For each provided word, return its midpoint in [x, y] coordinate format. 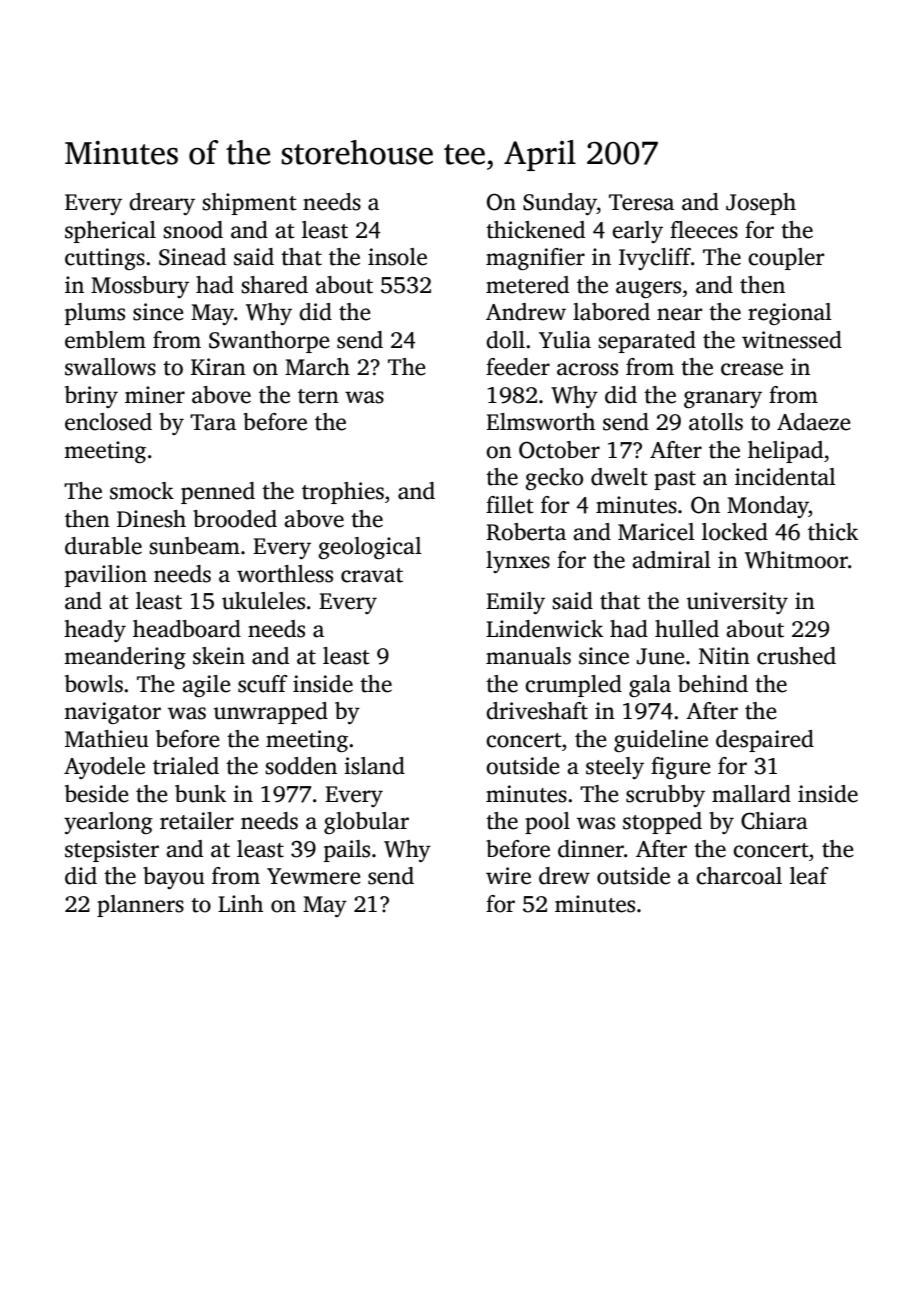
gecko [554, 479]
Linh [240, 903]
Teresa [641, 202]
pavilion [106, 576]
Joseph [761, 204]
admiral [671, 560]
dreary [162, 204]
